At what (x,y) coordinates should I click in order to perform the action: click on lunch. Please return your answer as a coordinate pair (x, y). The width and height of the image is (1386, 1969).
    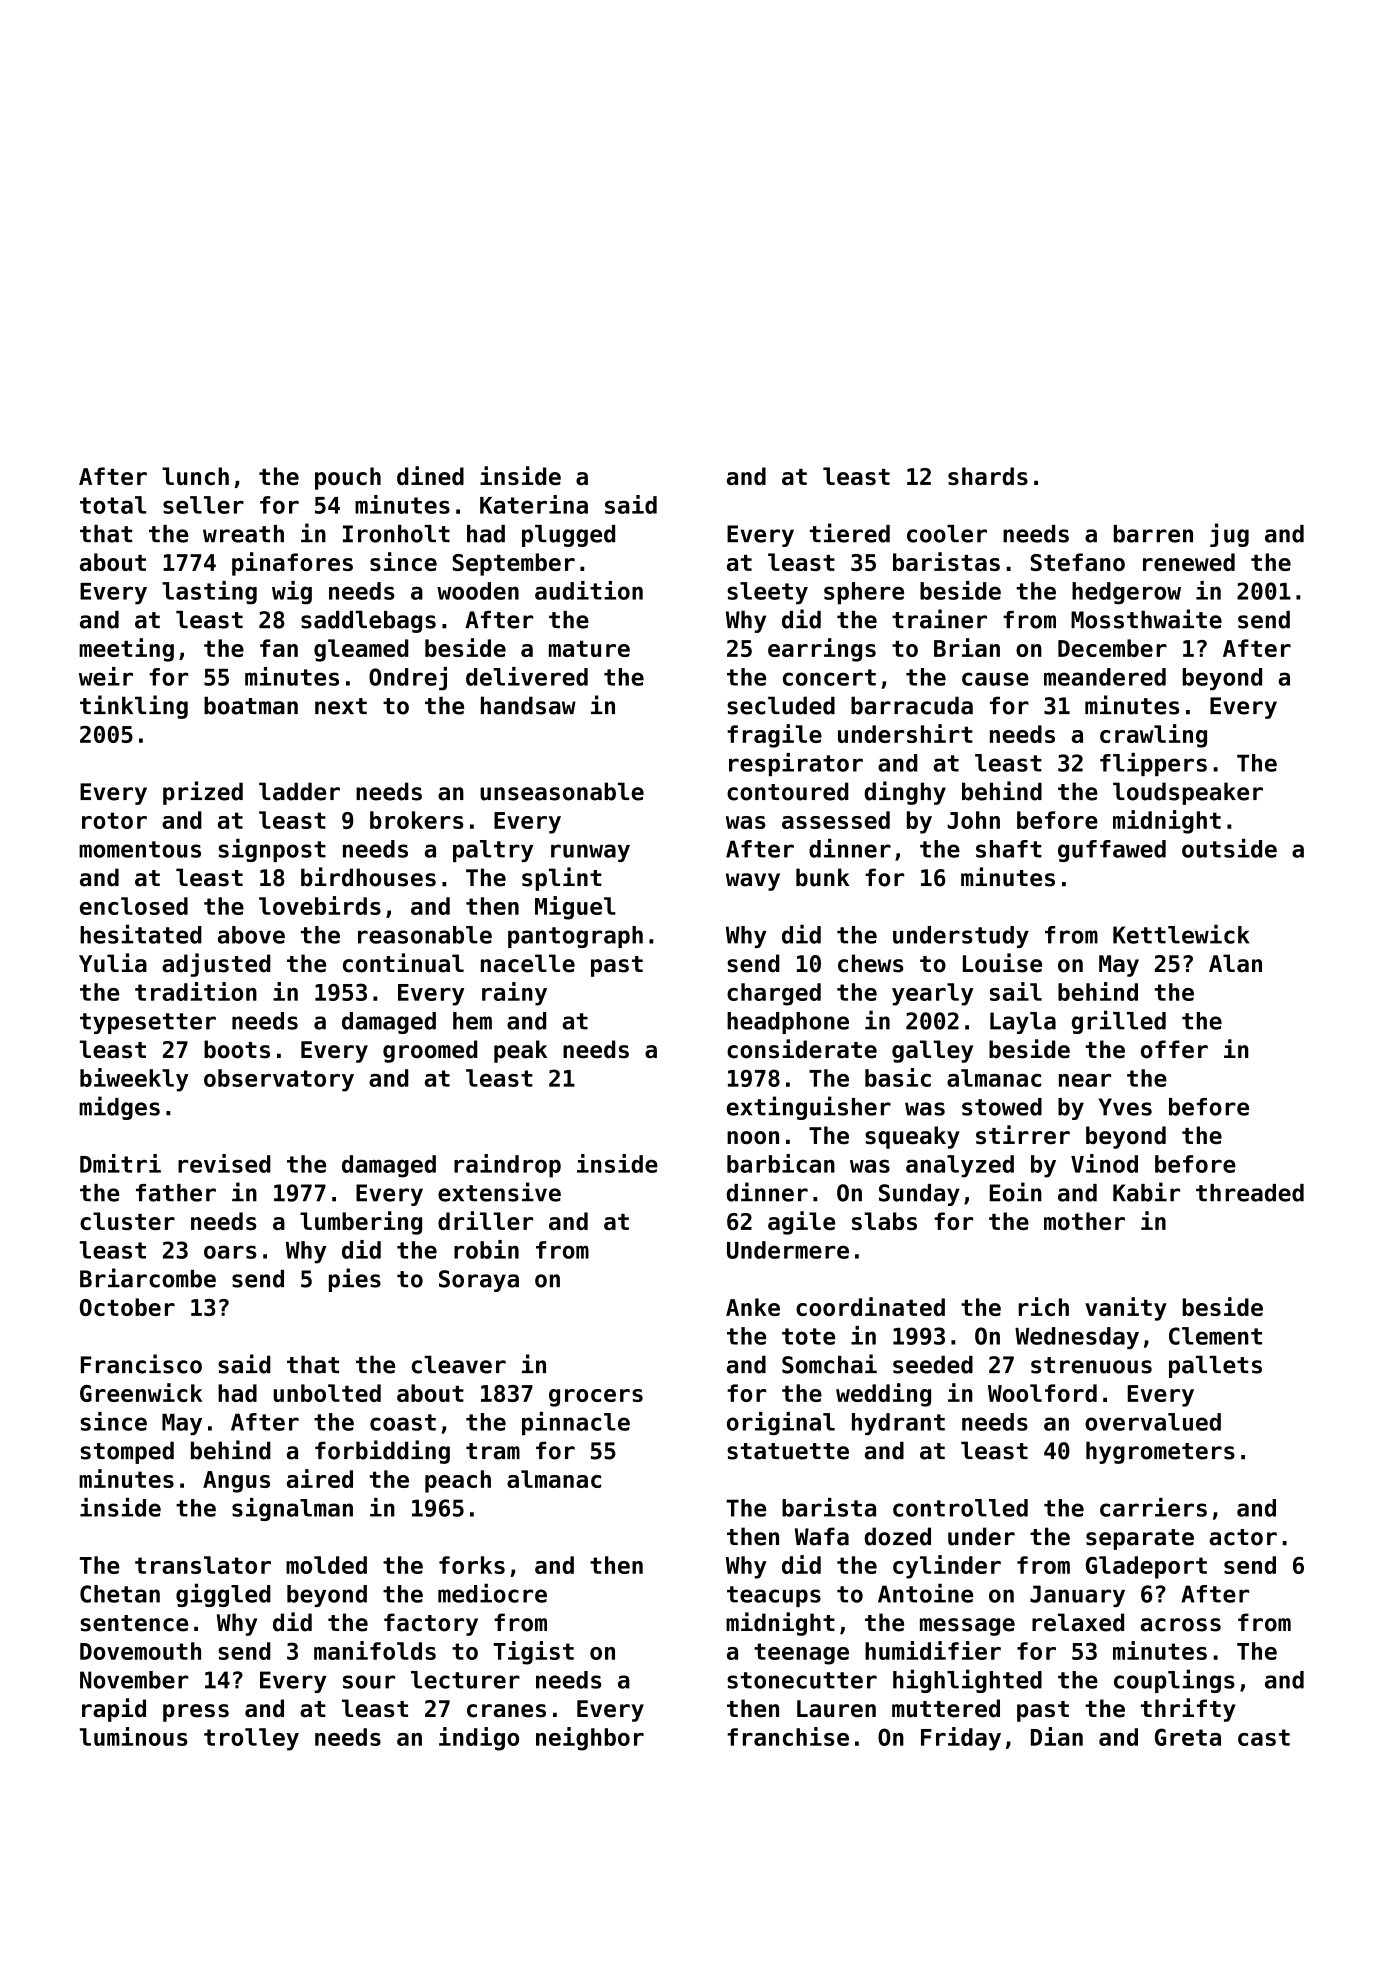
    Looking at the image, I should click on (195, 476).
